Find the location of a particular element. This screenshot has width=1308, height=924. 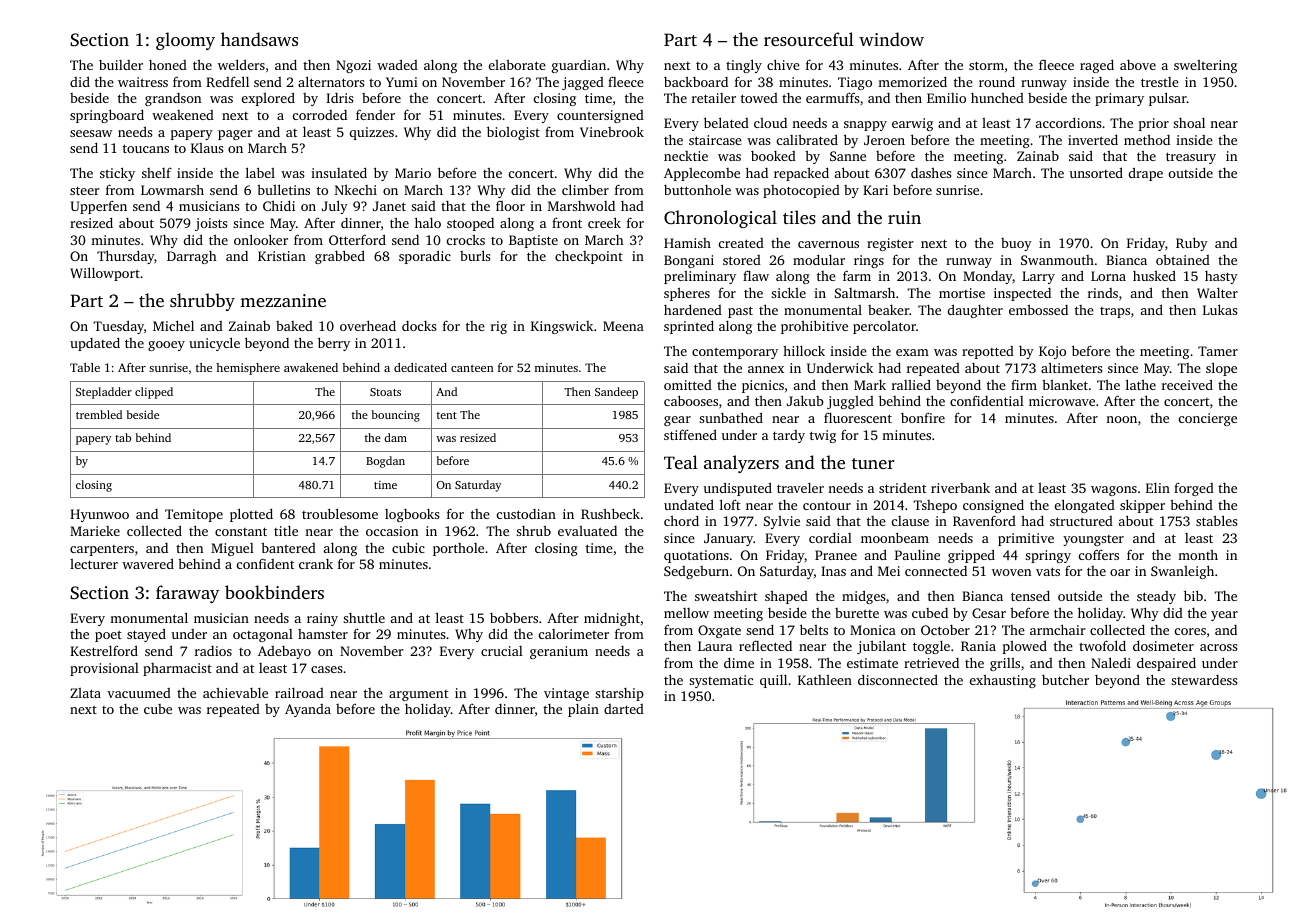

Elin is located at coordinates (1158, 488).
